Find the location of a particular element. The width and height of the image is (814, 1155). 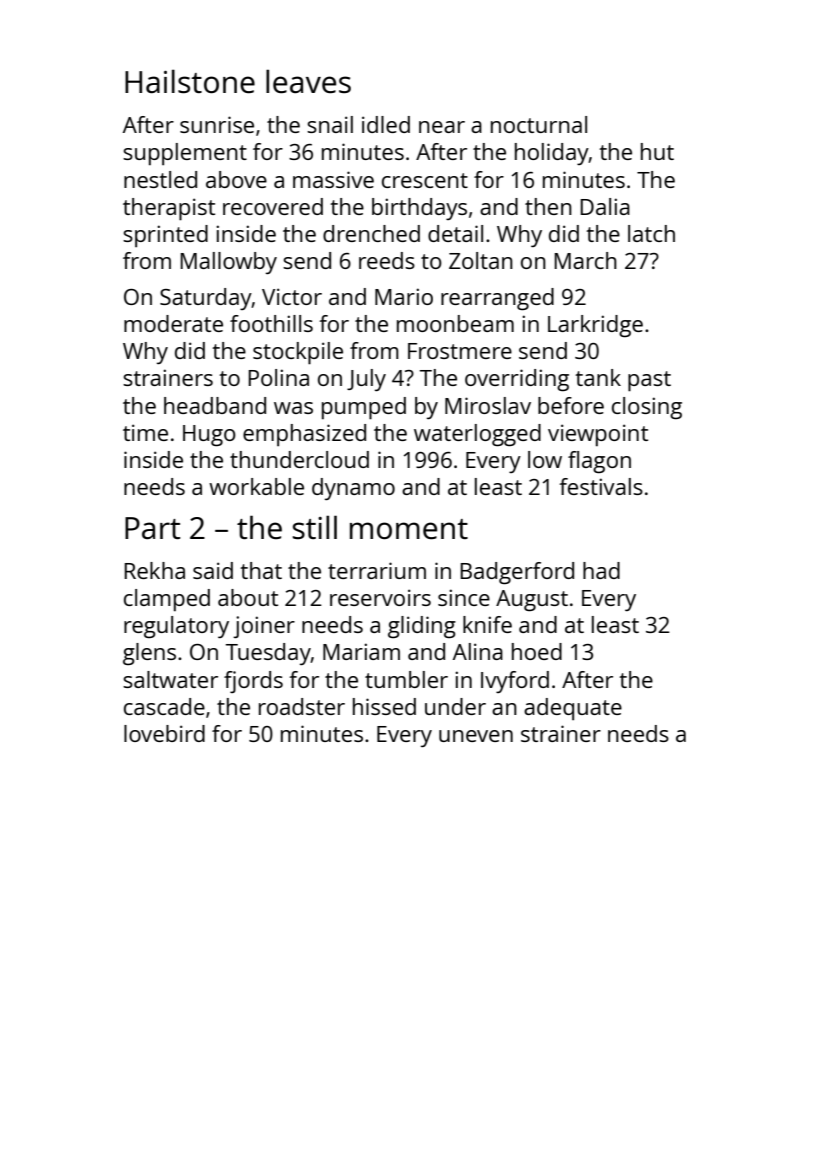

headband is located at coordinates (215, 405).
